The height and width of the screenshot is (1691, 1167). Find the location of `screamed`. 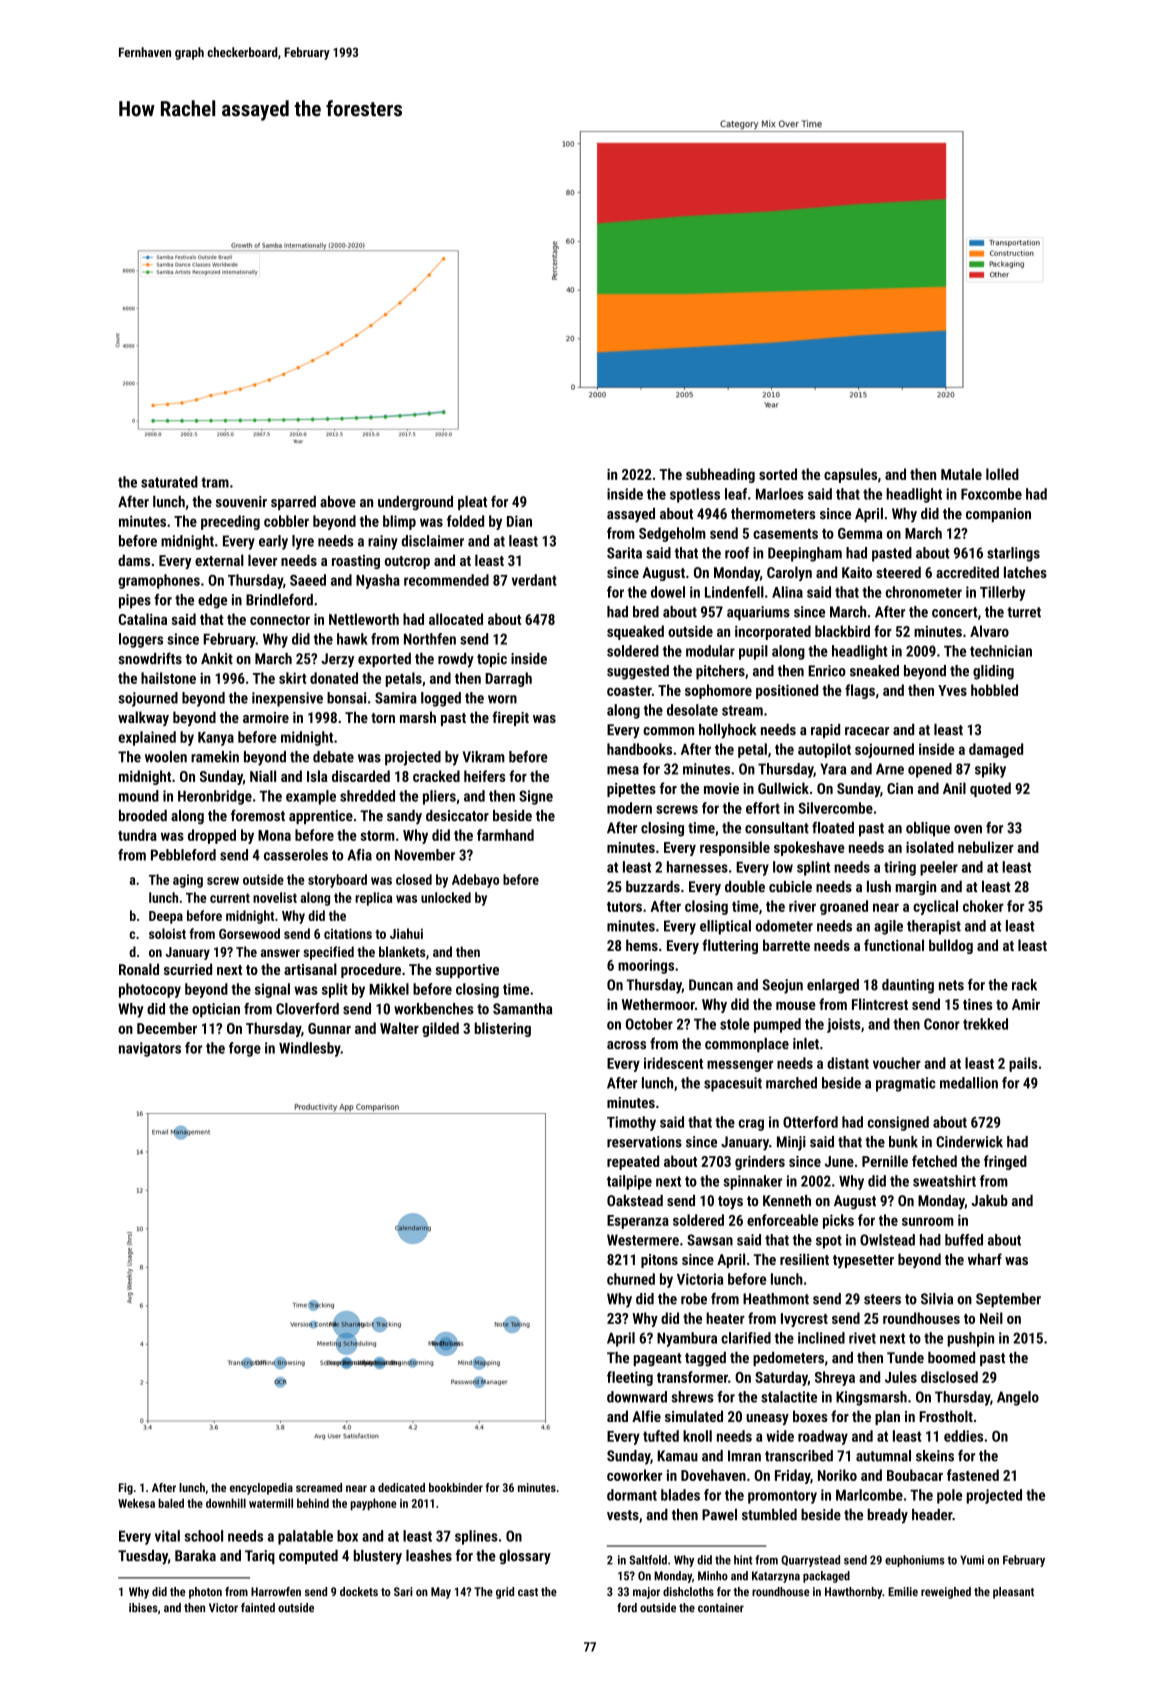

screamed is located at coordinates (319, 1487).
